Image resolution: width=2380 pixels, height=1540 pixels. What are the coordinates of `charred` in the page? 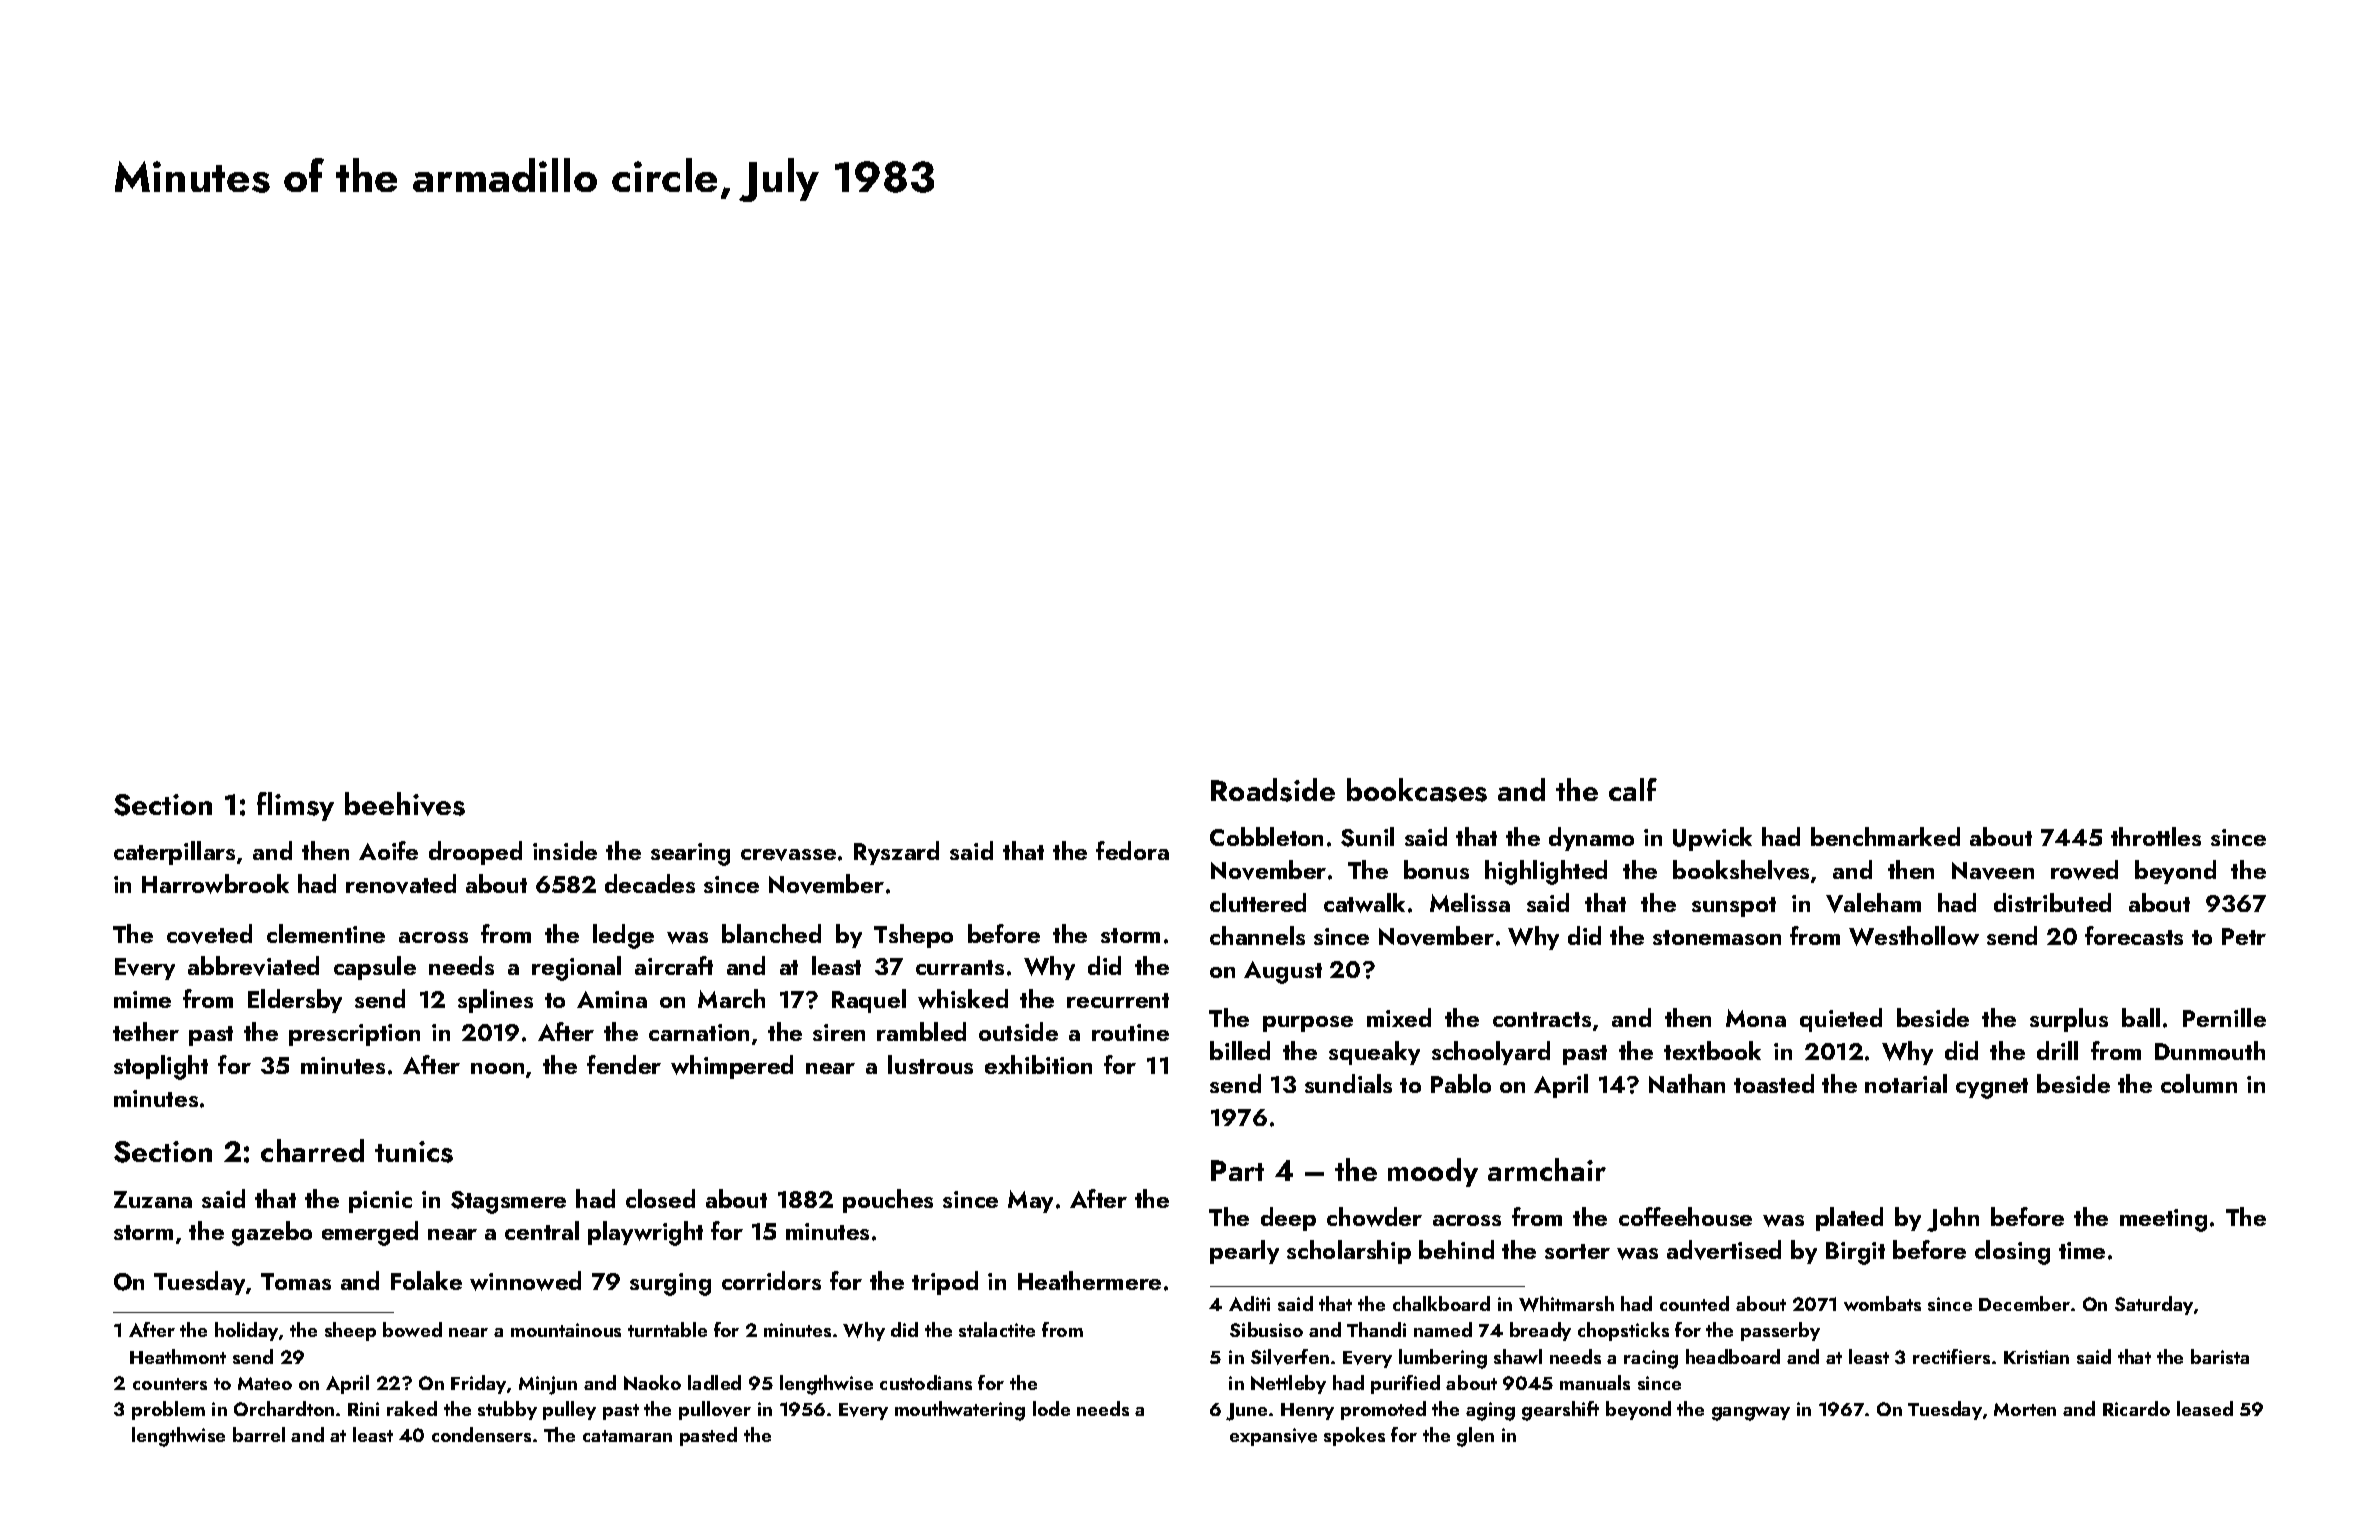 It's located at (312, 1150).
